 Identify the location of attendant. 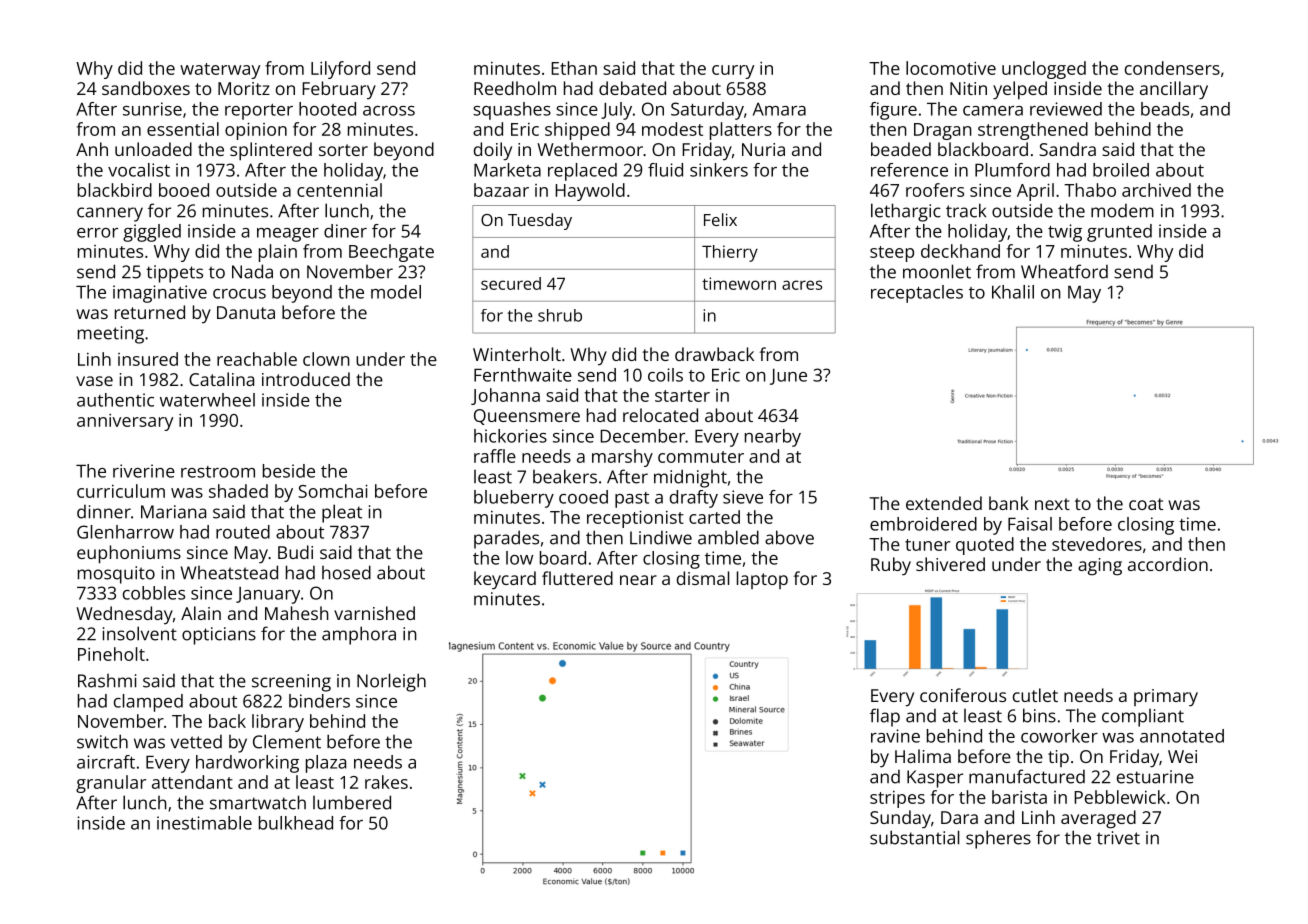
(192, 782).
